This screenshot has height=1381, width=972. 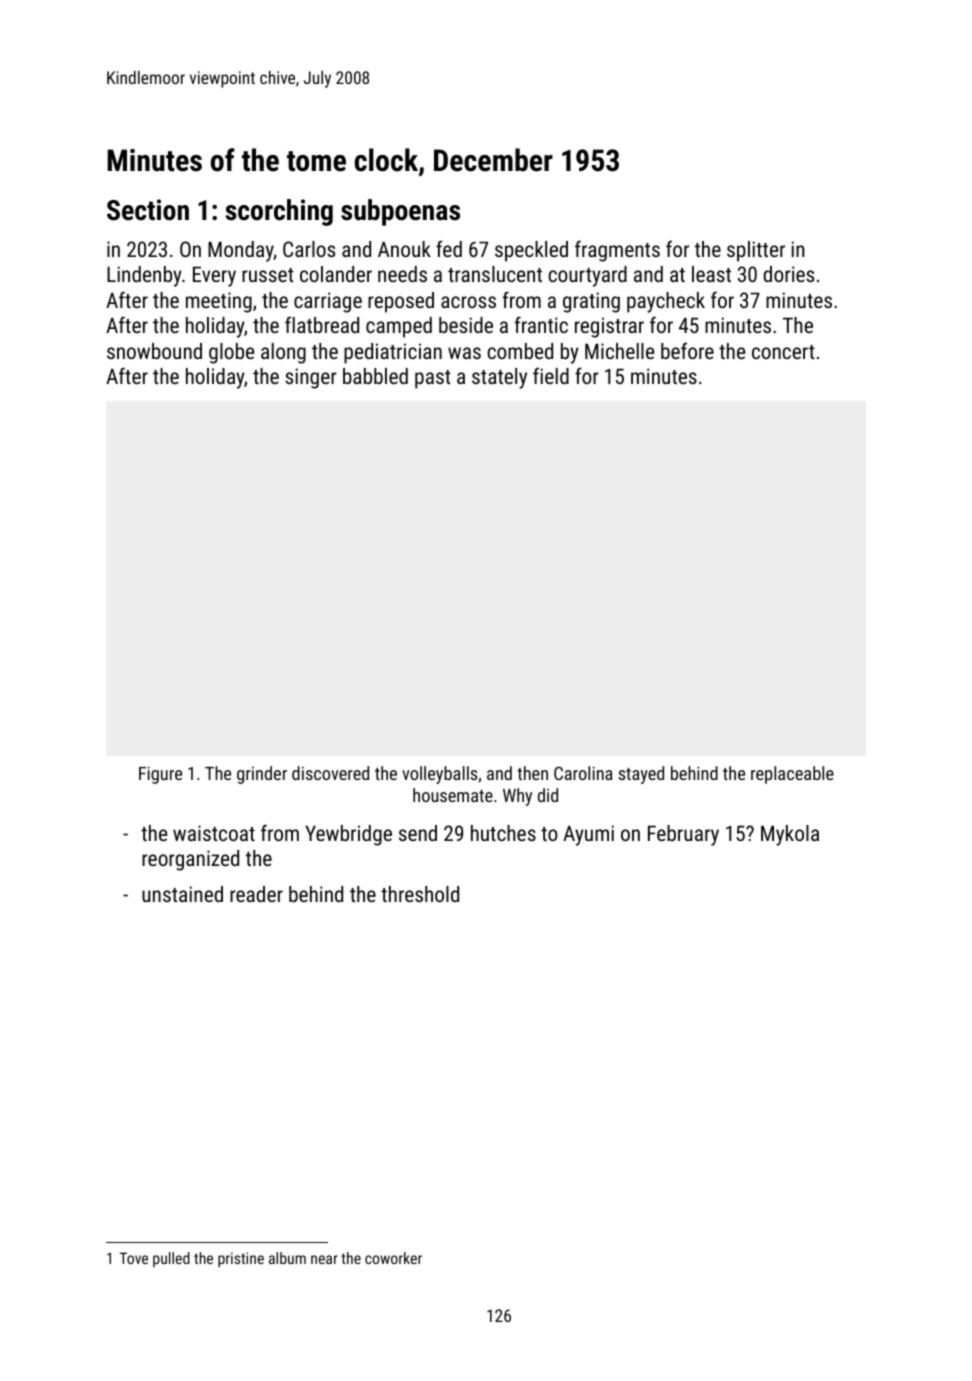 What do you see at coordinates (287, 1258) in the screenshot?
I see `album` at bounding box center [287, 1258].
